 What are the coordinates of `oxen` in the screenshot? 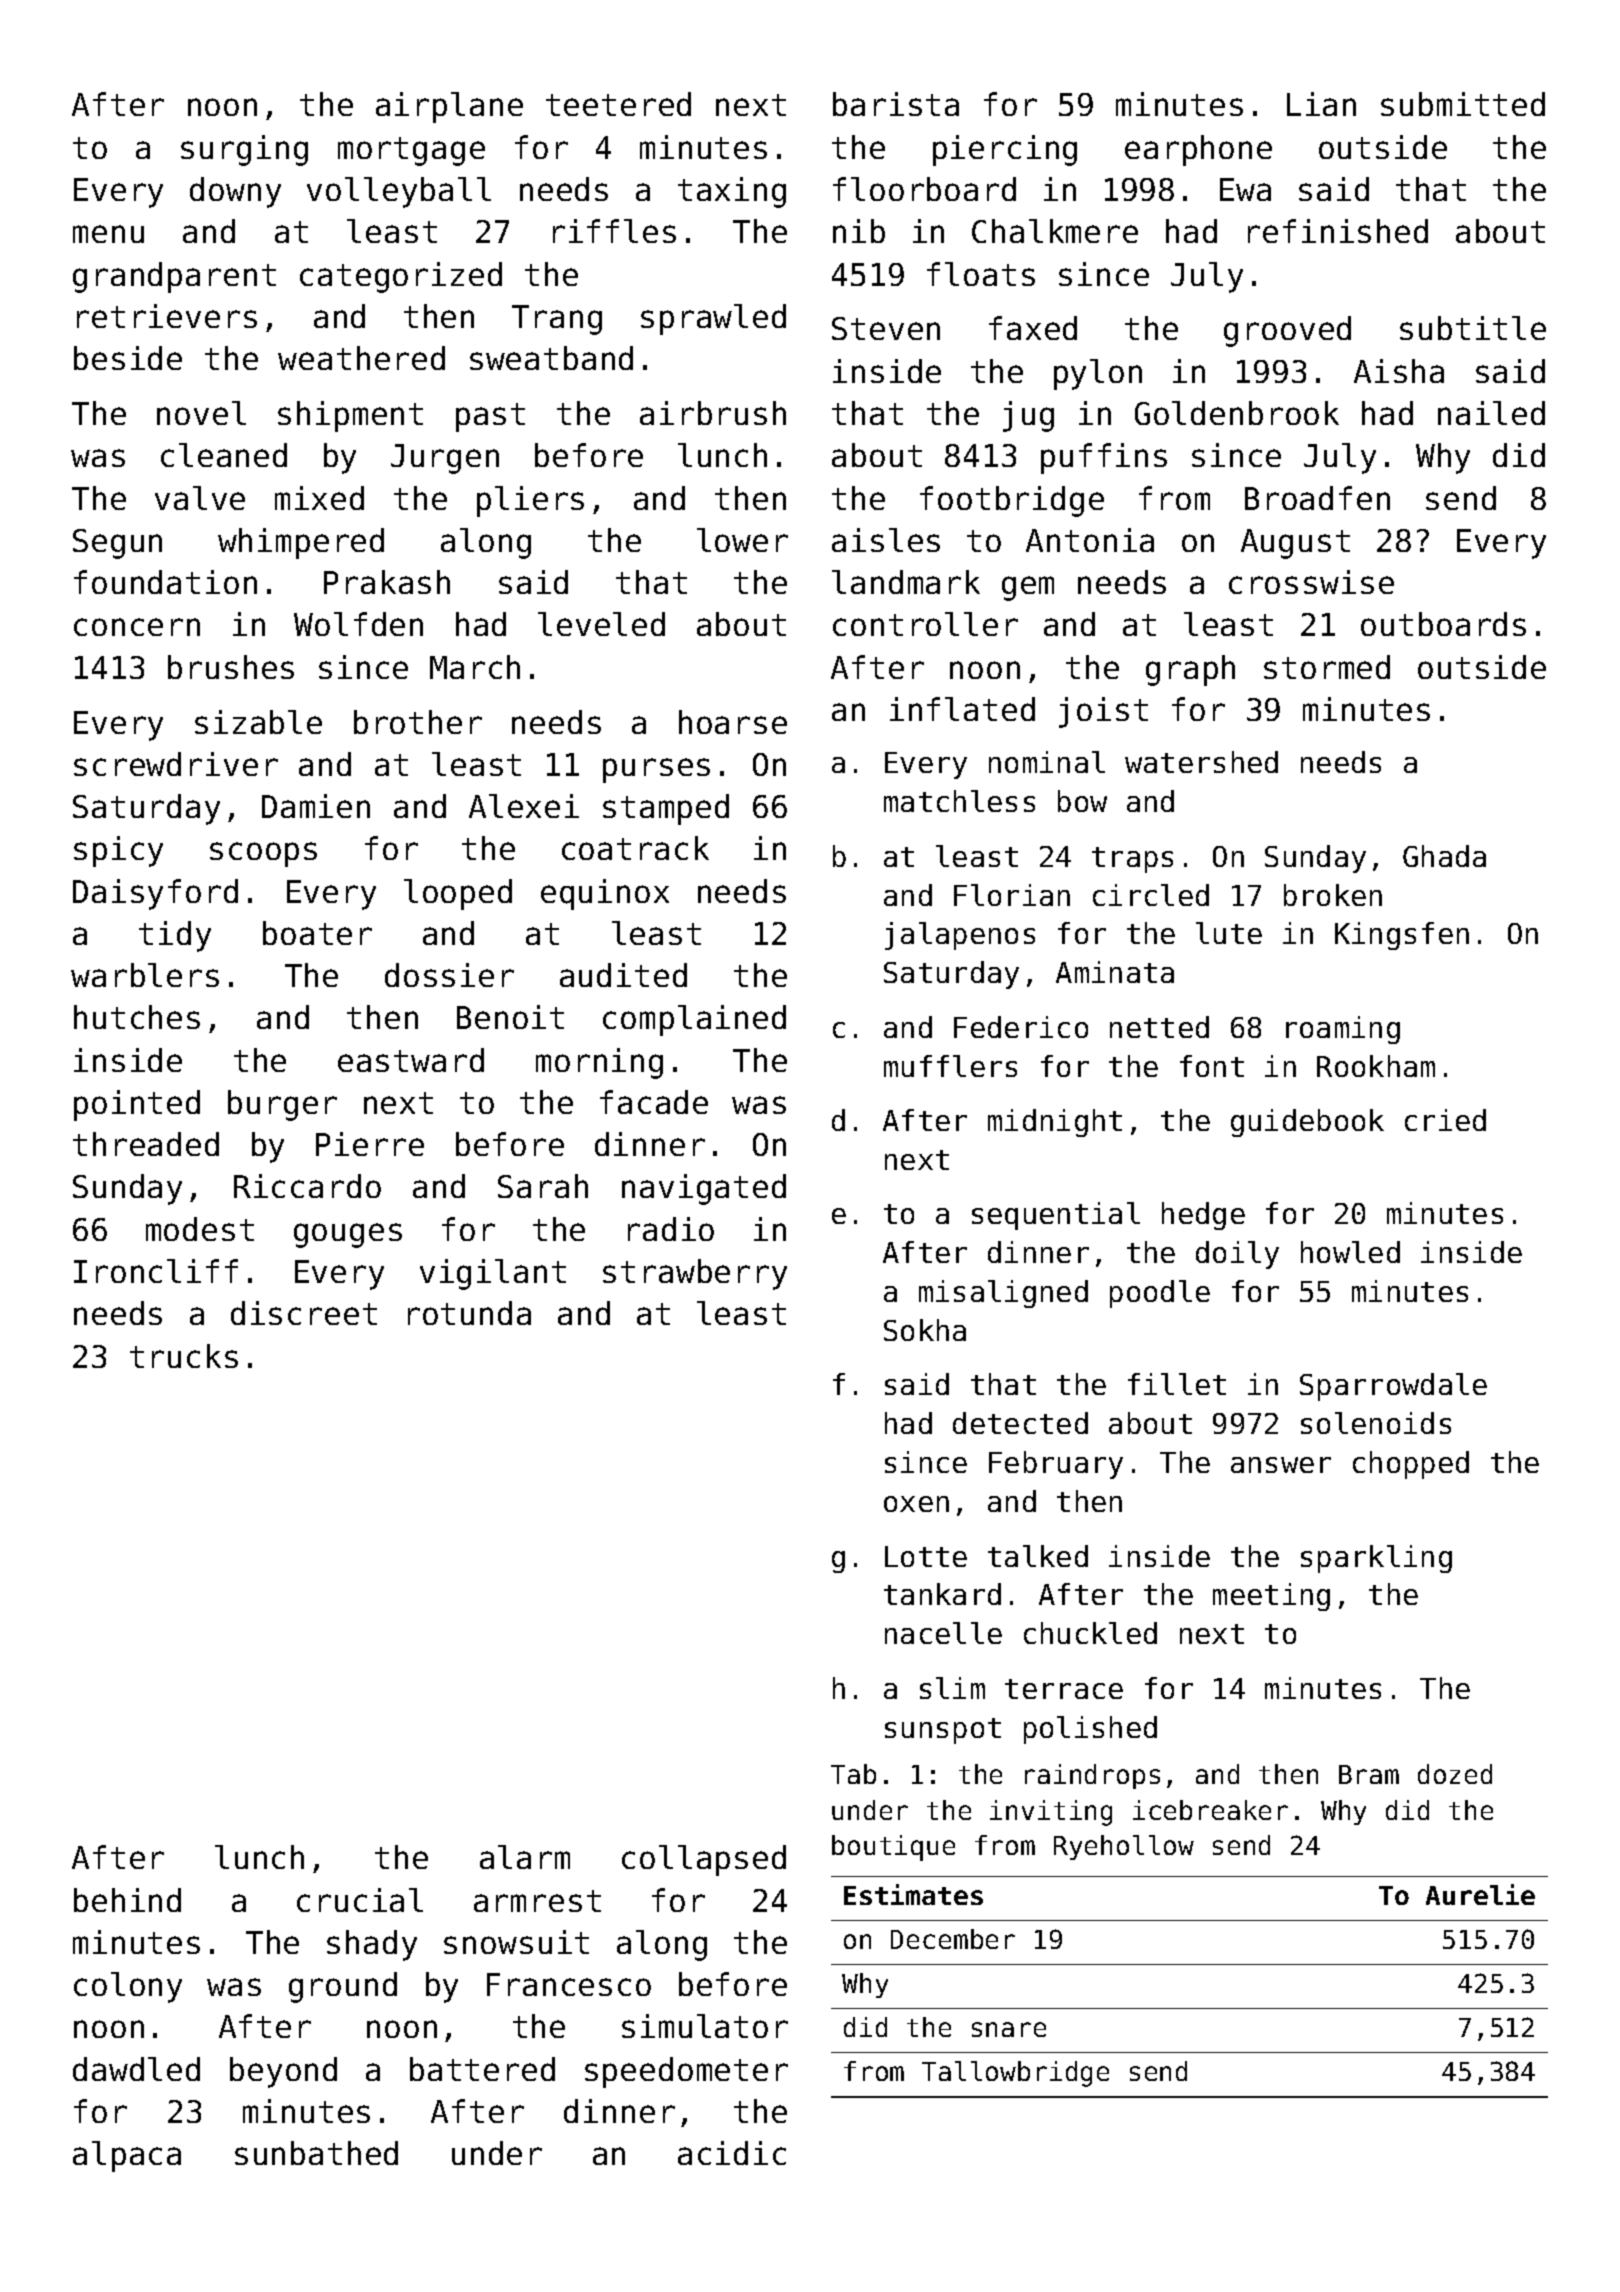 It's located at (916, 1504).
